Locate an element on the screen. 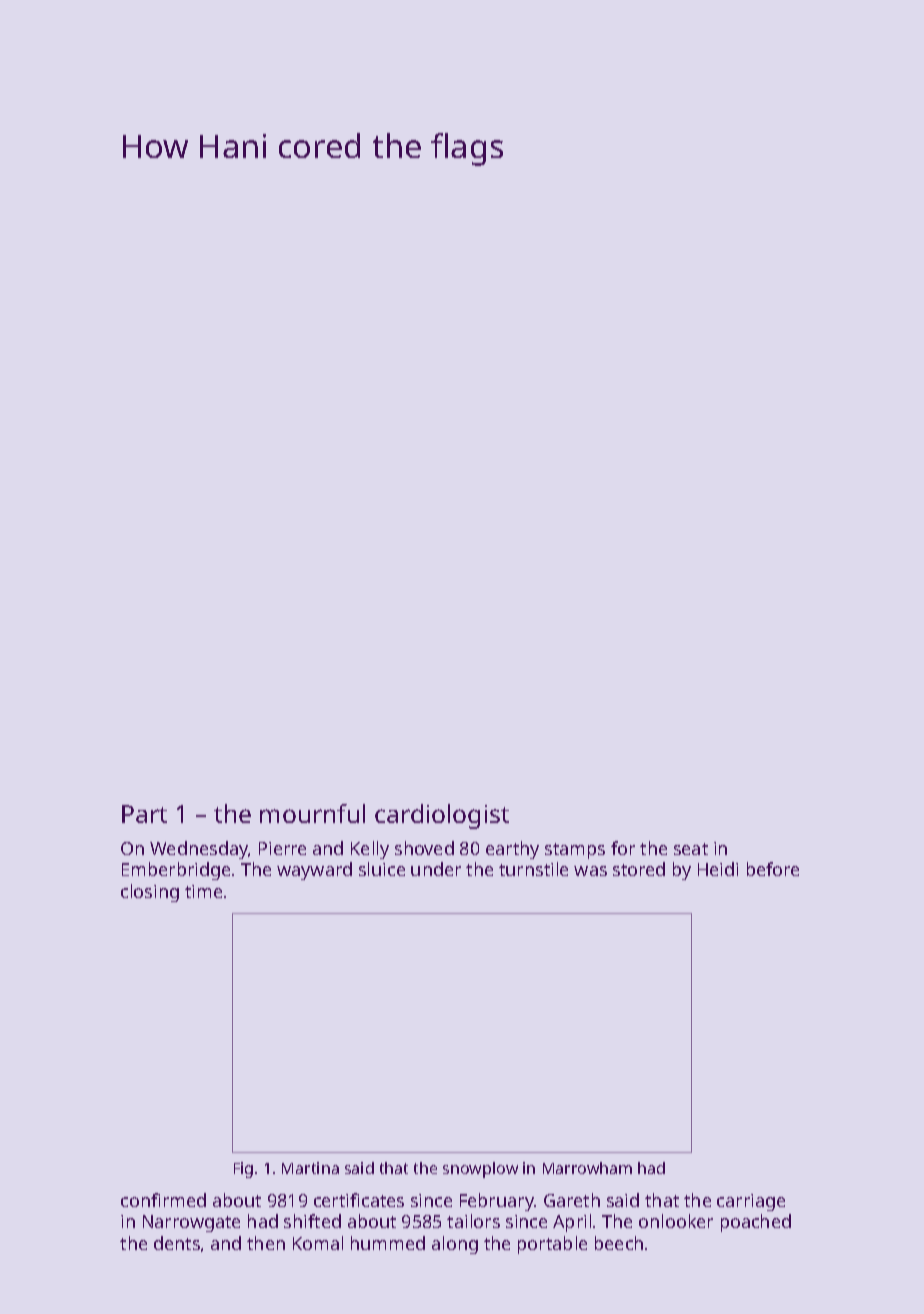  along is located at coordinates (455, 1245).
